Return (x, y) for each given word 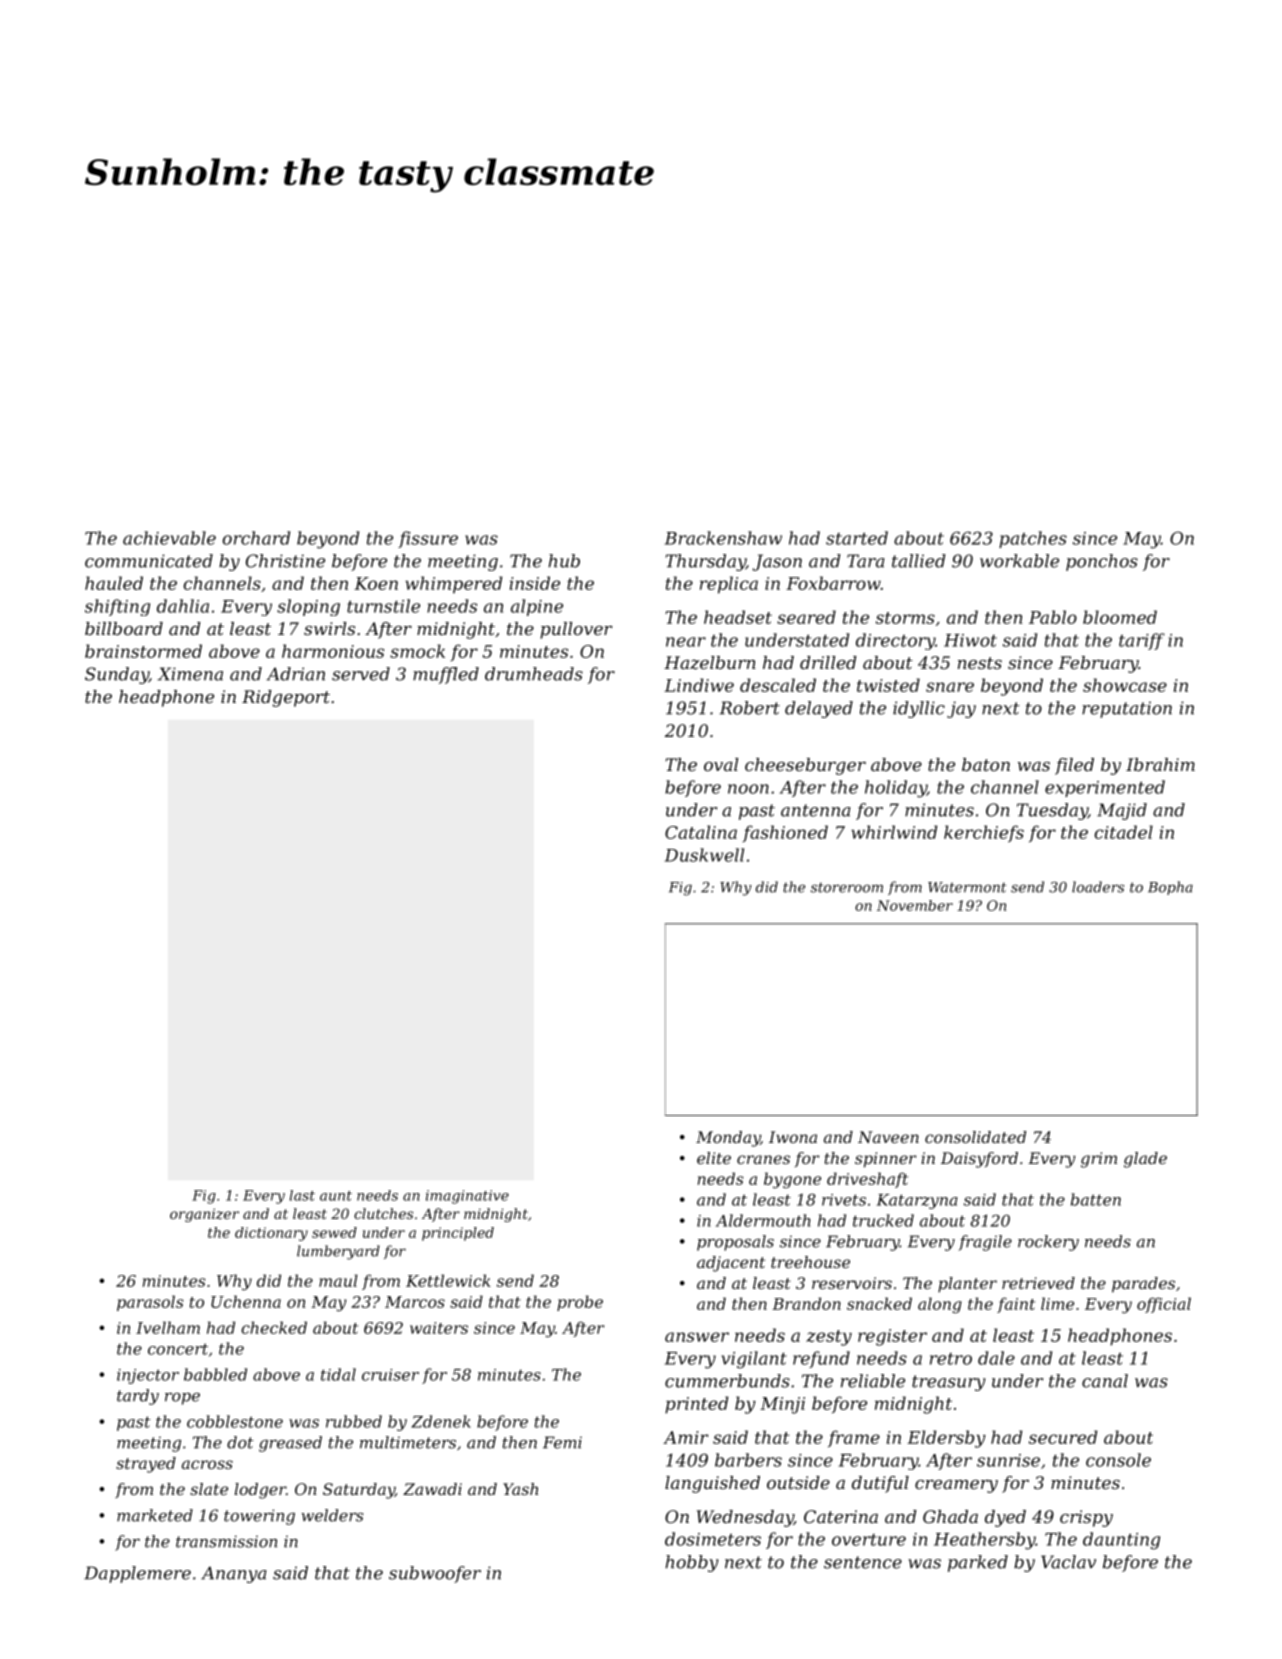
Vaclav (1068, 1562)
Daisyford (979, 1160)
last (302, 1195)
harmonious (333, 651)
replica (729, 585)
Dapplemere (137, 1574)
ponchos (1102, 562)
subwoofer (435, 1574)
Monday (728, 1139)
